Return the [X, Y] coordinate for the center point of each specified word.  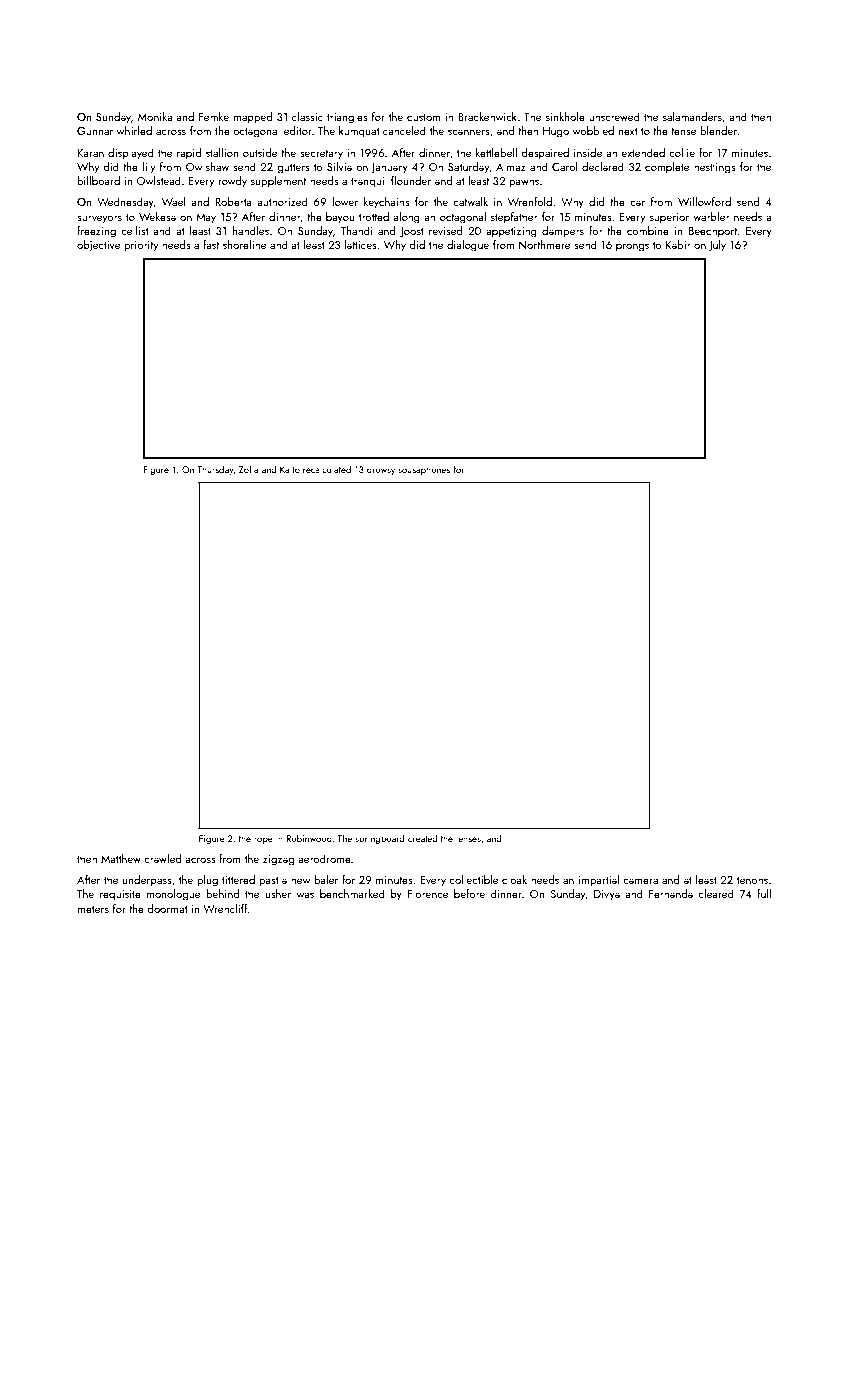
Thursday [215, 470]
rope [263, 840]
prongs [632, 247]
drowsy [381, 470]
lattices [361, 244]
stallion [222, 152]
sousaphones [424, 470]
